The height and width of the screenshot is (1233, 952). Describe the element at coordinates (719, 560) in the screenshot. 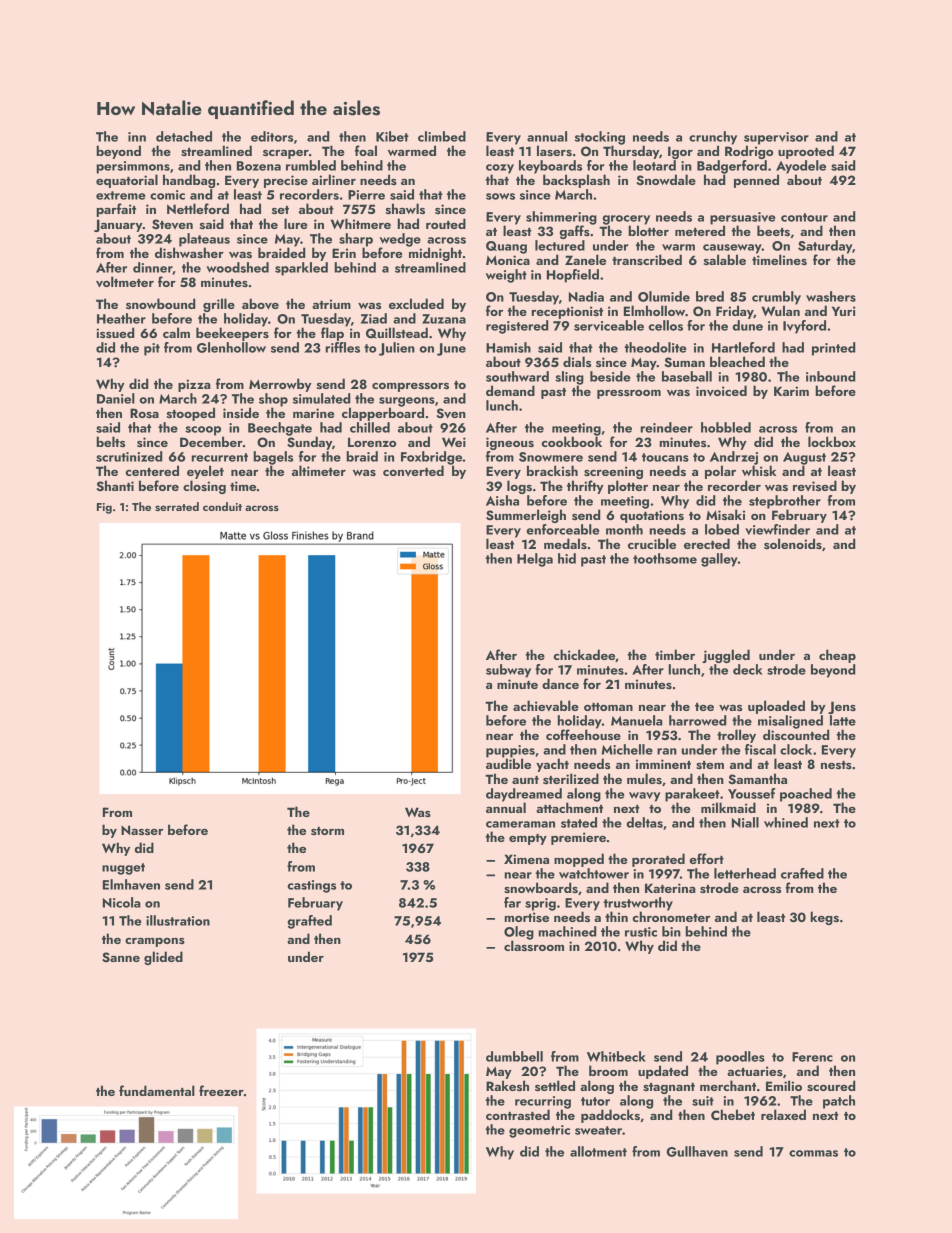

I see `galley` at that location.
